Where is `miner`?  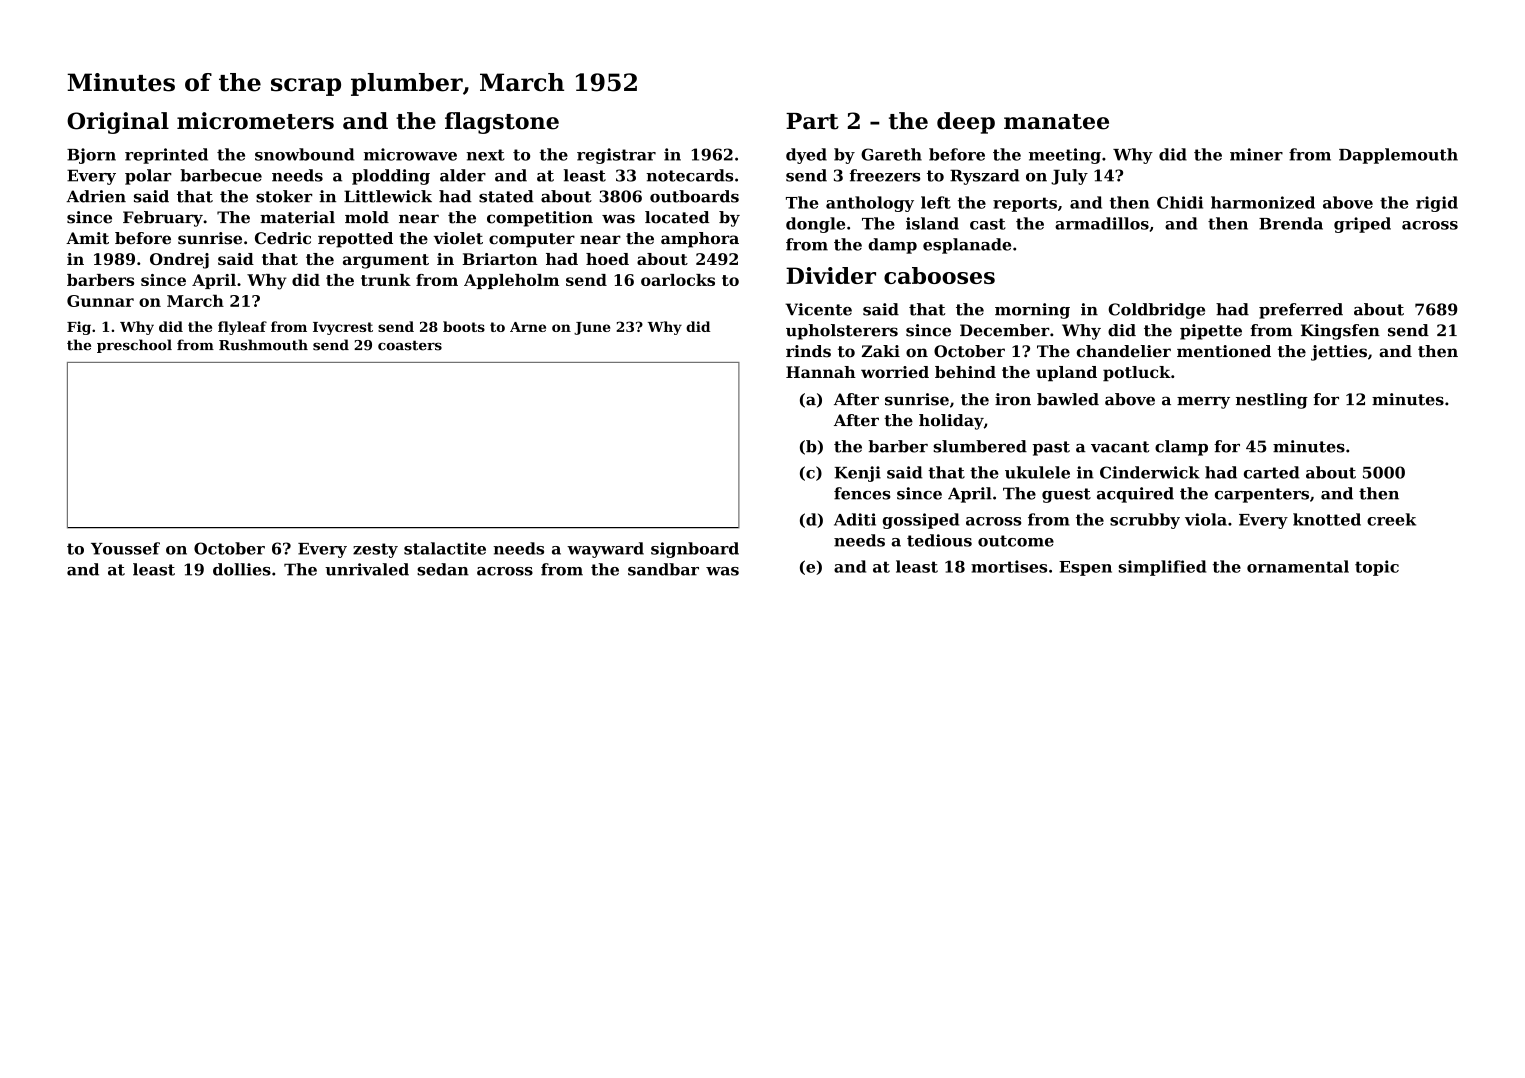 miner is located at coordinates (1256, 154).
